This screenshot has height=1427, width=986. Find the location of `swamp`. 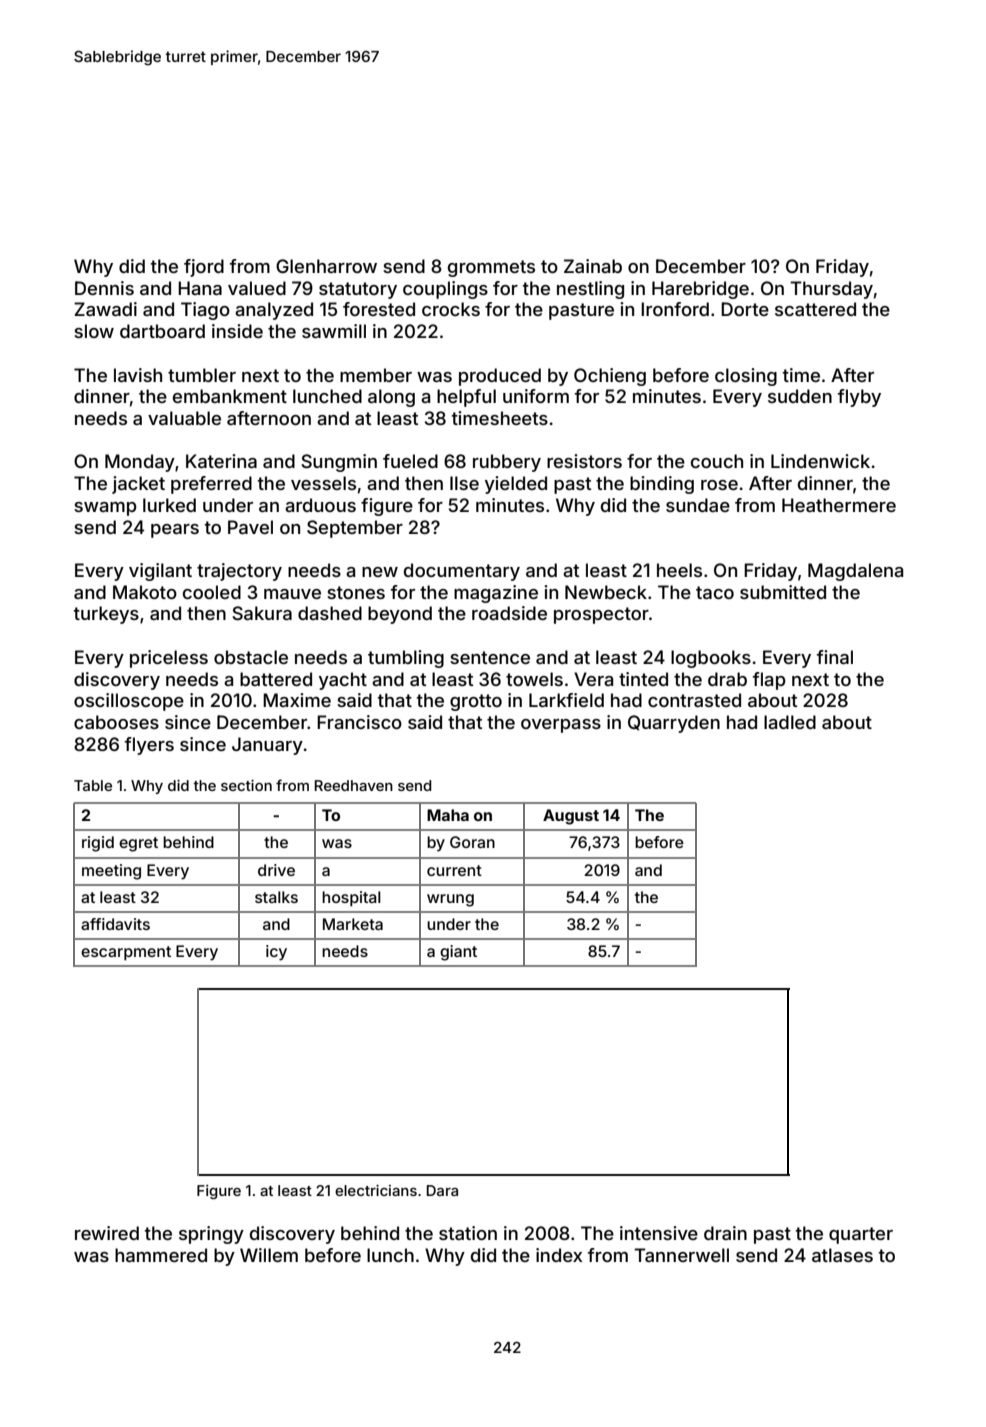

swamp is located at coordinates (105, 509).
